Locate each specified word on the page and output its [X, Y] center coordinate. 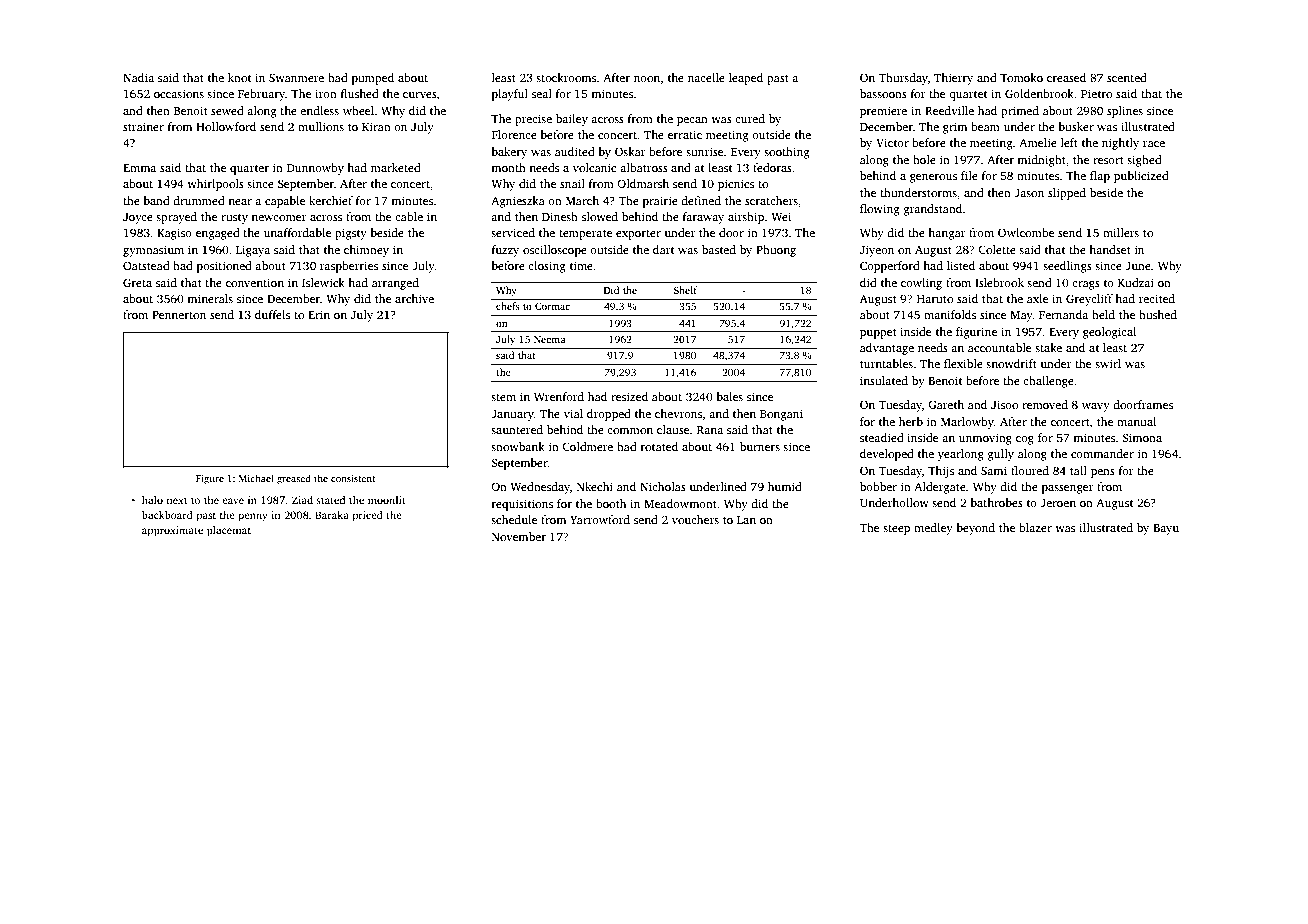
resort [1108, 160]
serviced [513, 232]
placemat [229, 531]
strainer [143, 126]
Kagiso [174, 234]
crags [1086, 285]
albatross [644, 167]
